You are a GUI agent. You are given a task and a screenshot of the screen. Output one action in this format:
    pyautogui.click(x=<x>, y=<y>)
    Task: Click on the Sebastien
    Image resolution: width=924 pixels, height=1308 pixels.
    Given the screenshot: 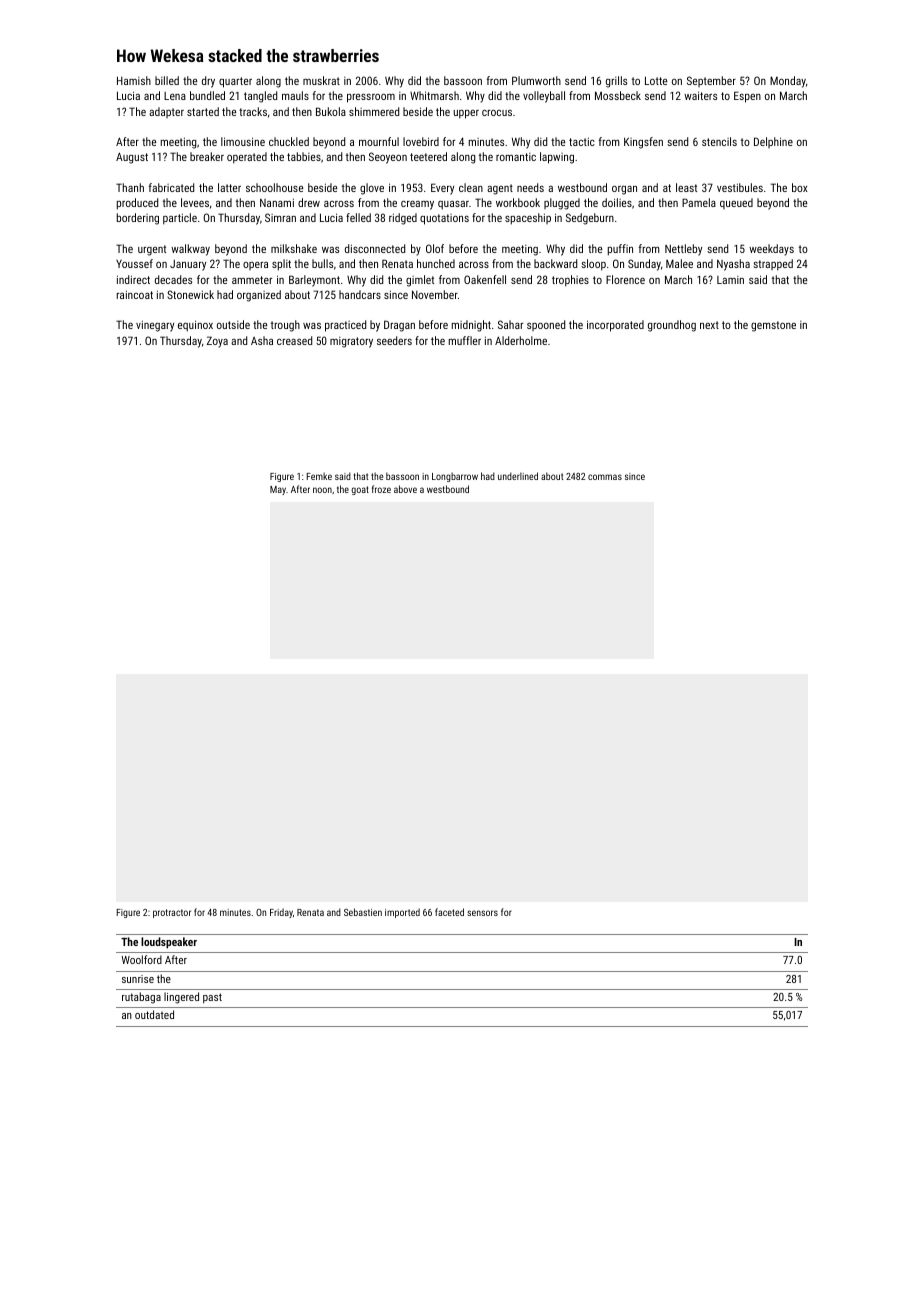 What is the action you would take?
    pyautogui.click(x=363, y=912)
